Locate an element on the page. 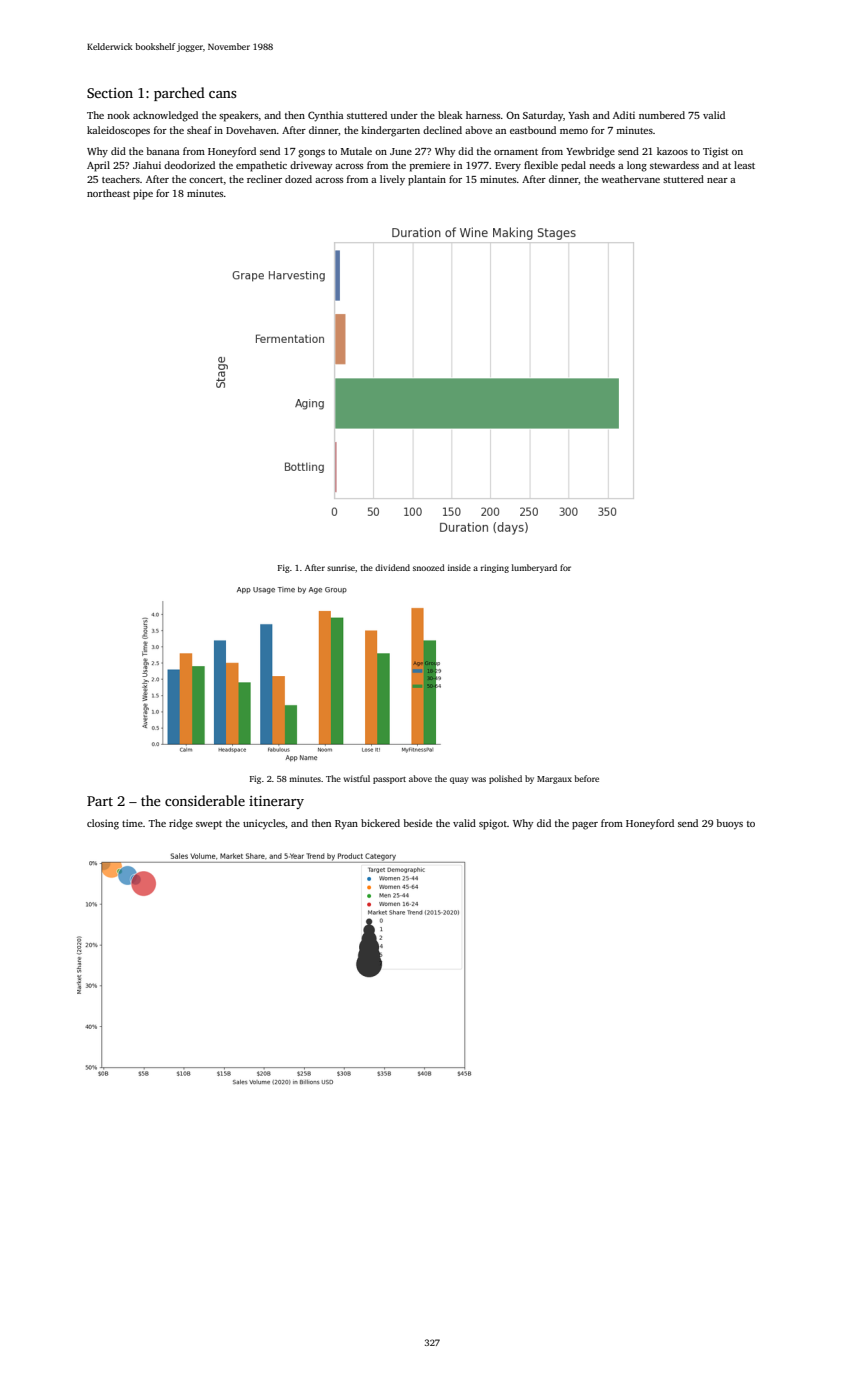 This image has width=849, height=1400. lumberyard is located at coordinates (534, 568).
